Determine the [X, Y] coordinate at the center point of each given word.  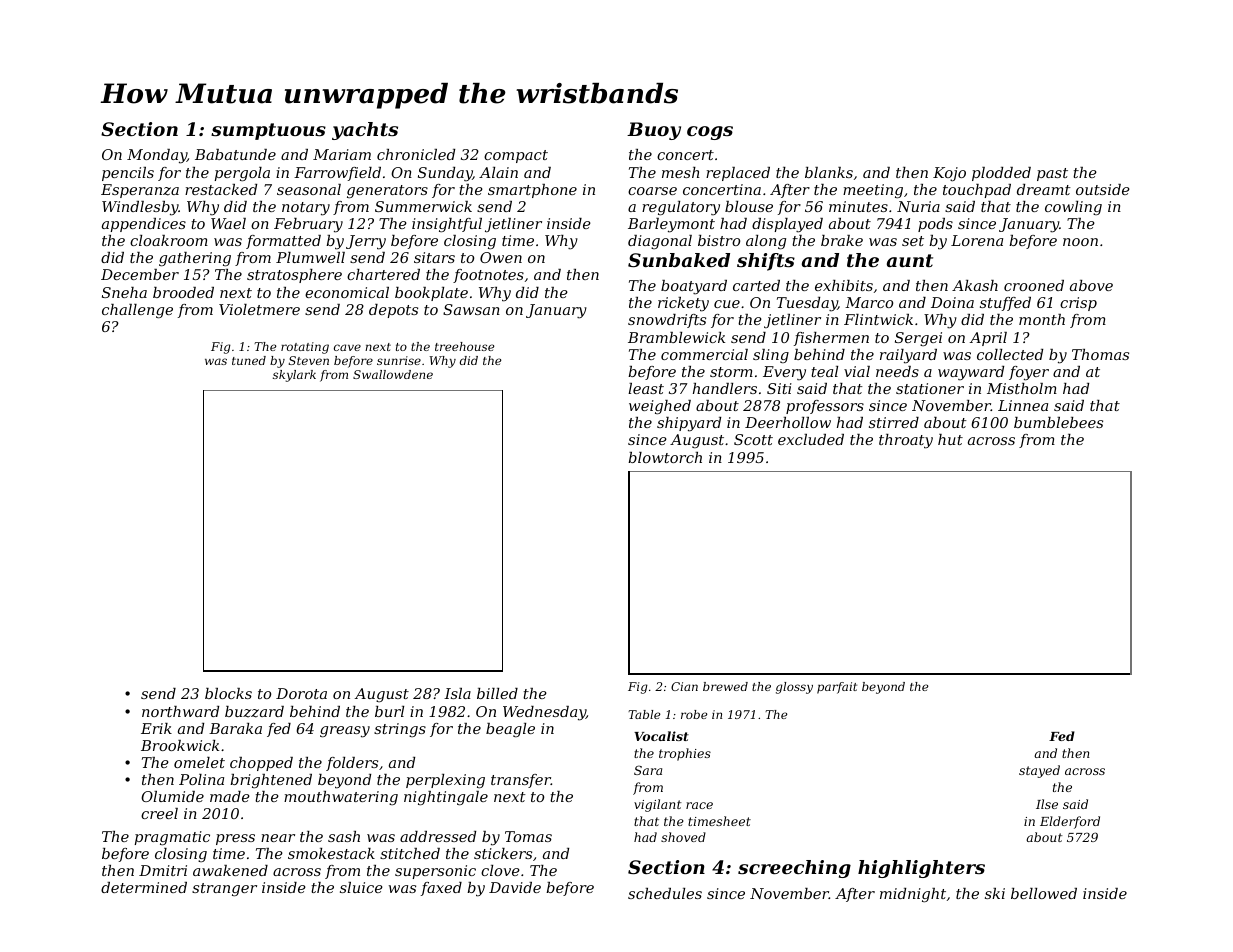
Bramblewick [676, 337]
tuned [249, 360]
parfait [837, 688]
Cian [684, 686]
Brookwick [180, 745]
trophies [685, 754]
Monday [157, 156]
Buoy [654, 131]
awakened [230, 870]
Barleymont [671, 225]
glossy [794, 688]
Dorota [301, 693]
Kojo [949, 174]
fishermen [831, 339]
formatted [283, 242]
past [1052, 174]
